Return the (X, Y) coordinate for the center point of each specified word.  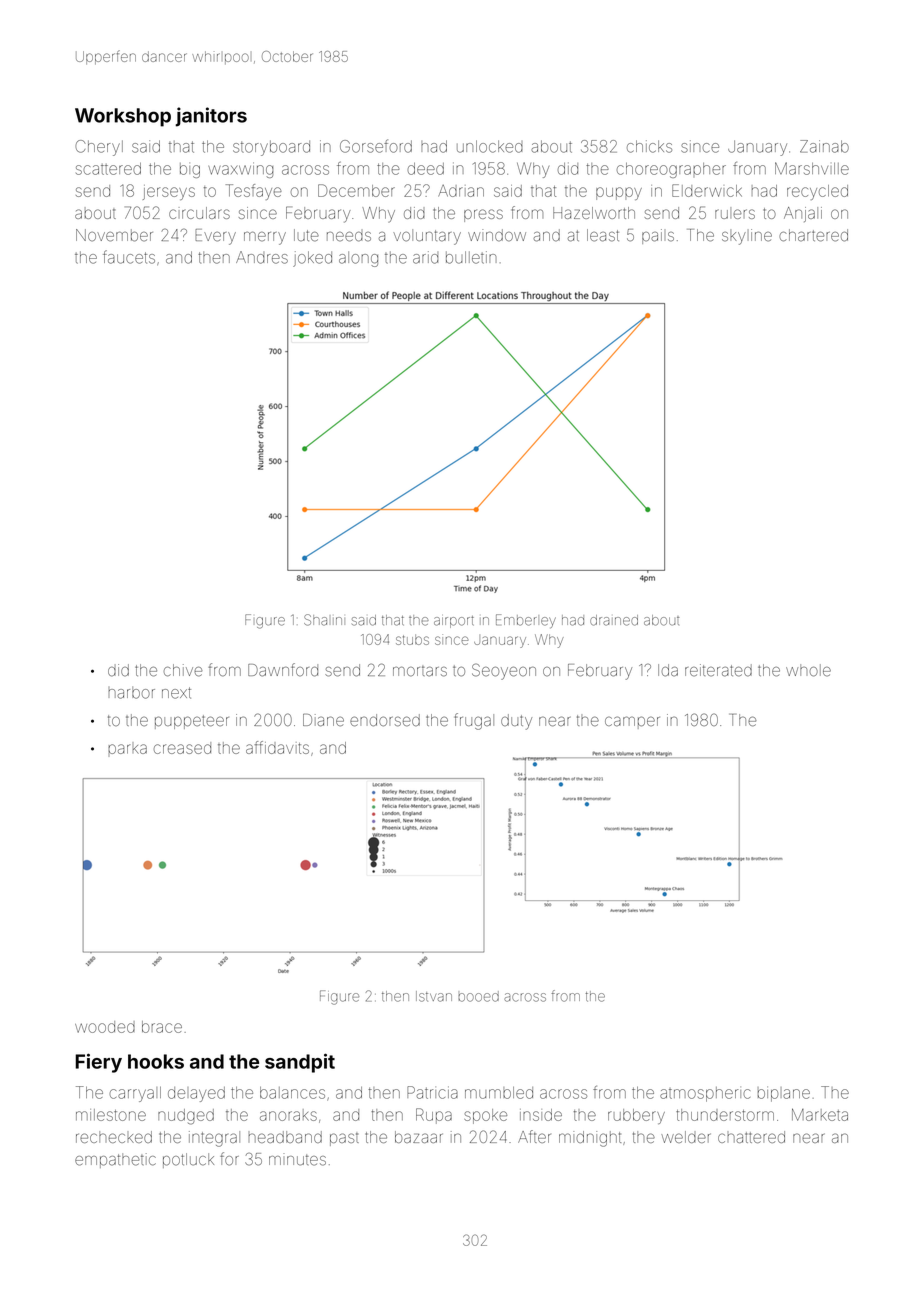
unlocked (490, 146)
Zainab (824, 146)
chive (183, 670)
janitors (211, 117)
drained (614, 620)
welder (686, 1137)
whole (808, 670)
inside (541, 1115)
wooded (105, 1027)
